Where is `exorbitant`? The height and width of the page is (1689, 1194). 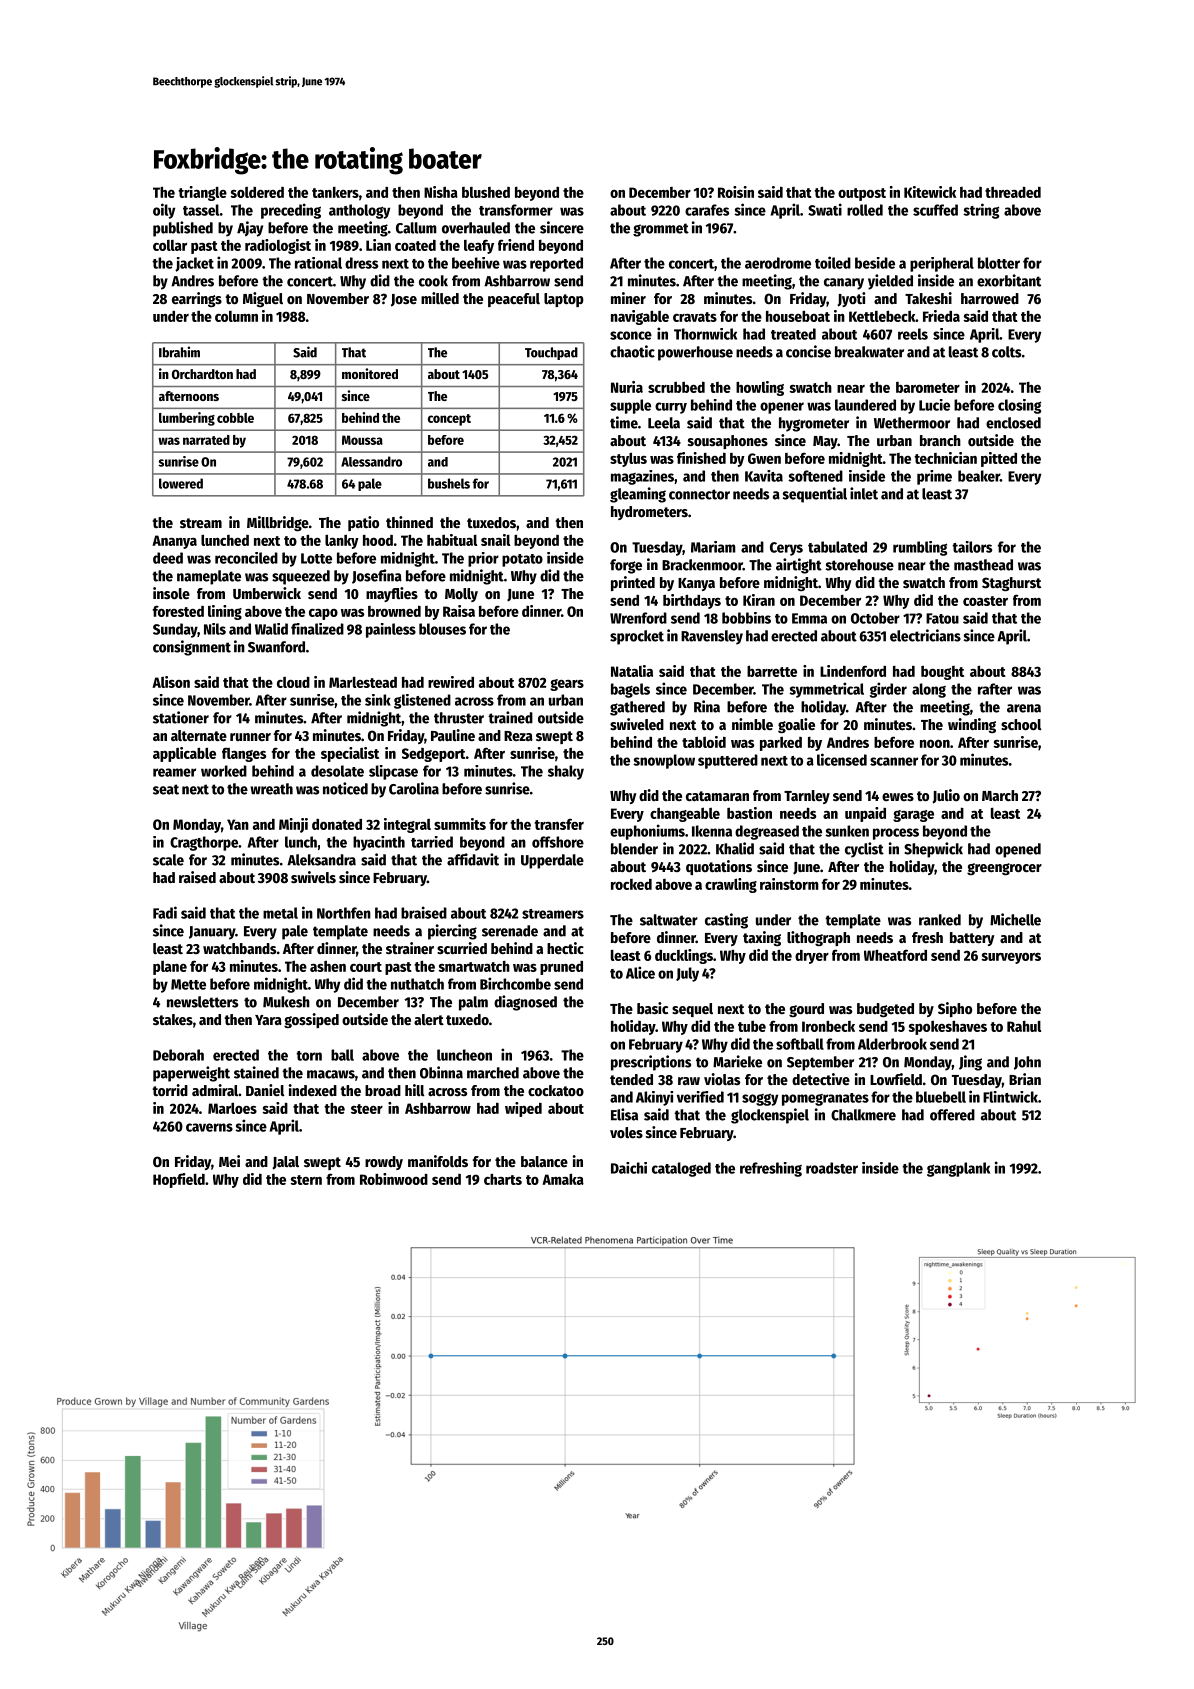 exorbitant is located at coordinates (1009, 280).
